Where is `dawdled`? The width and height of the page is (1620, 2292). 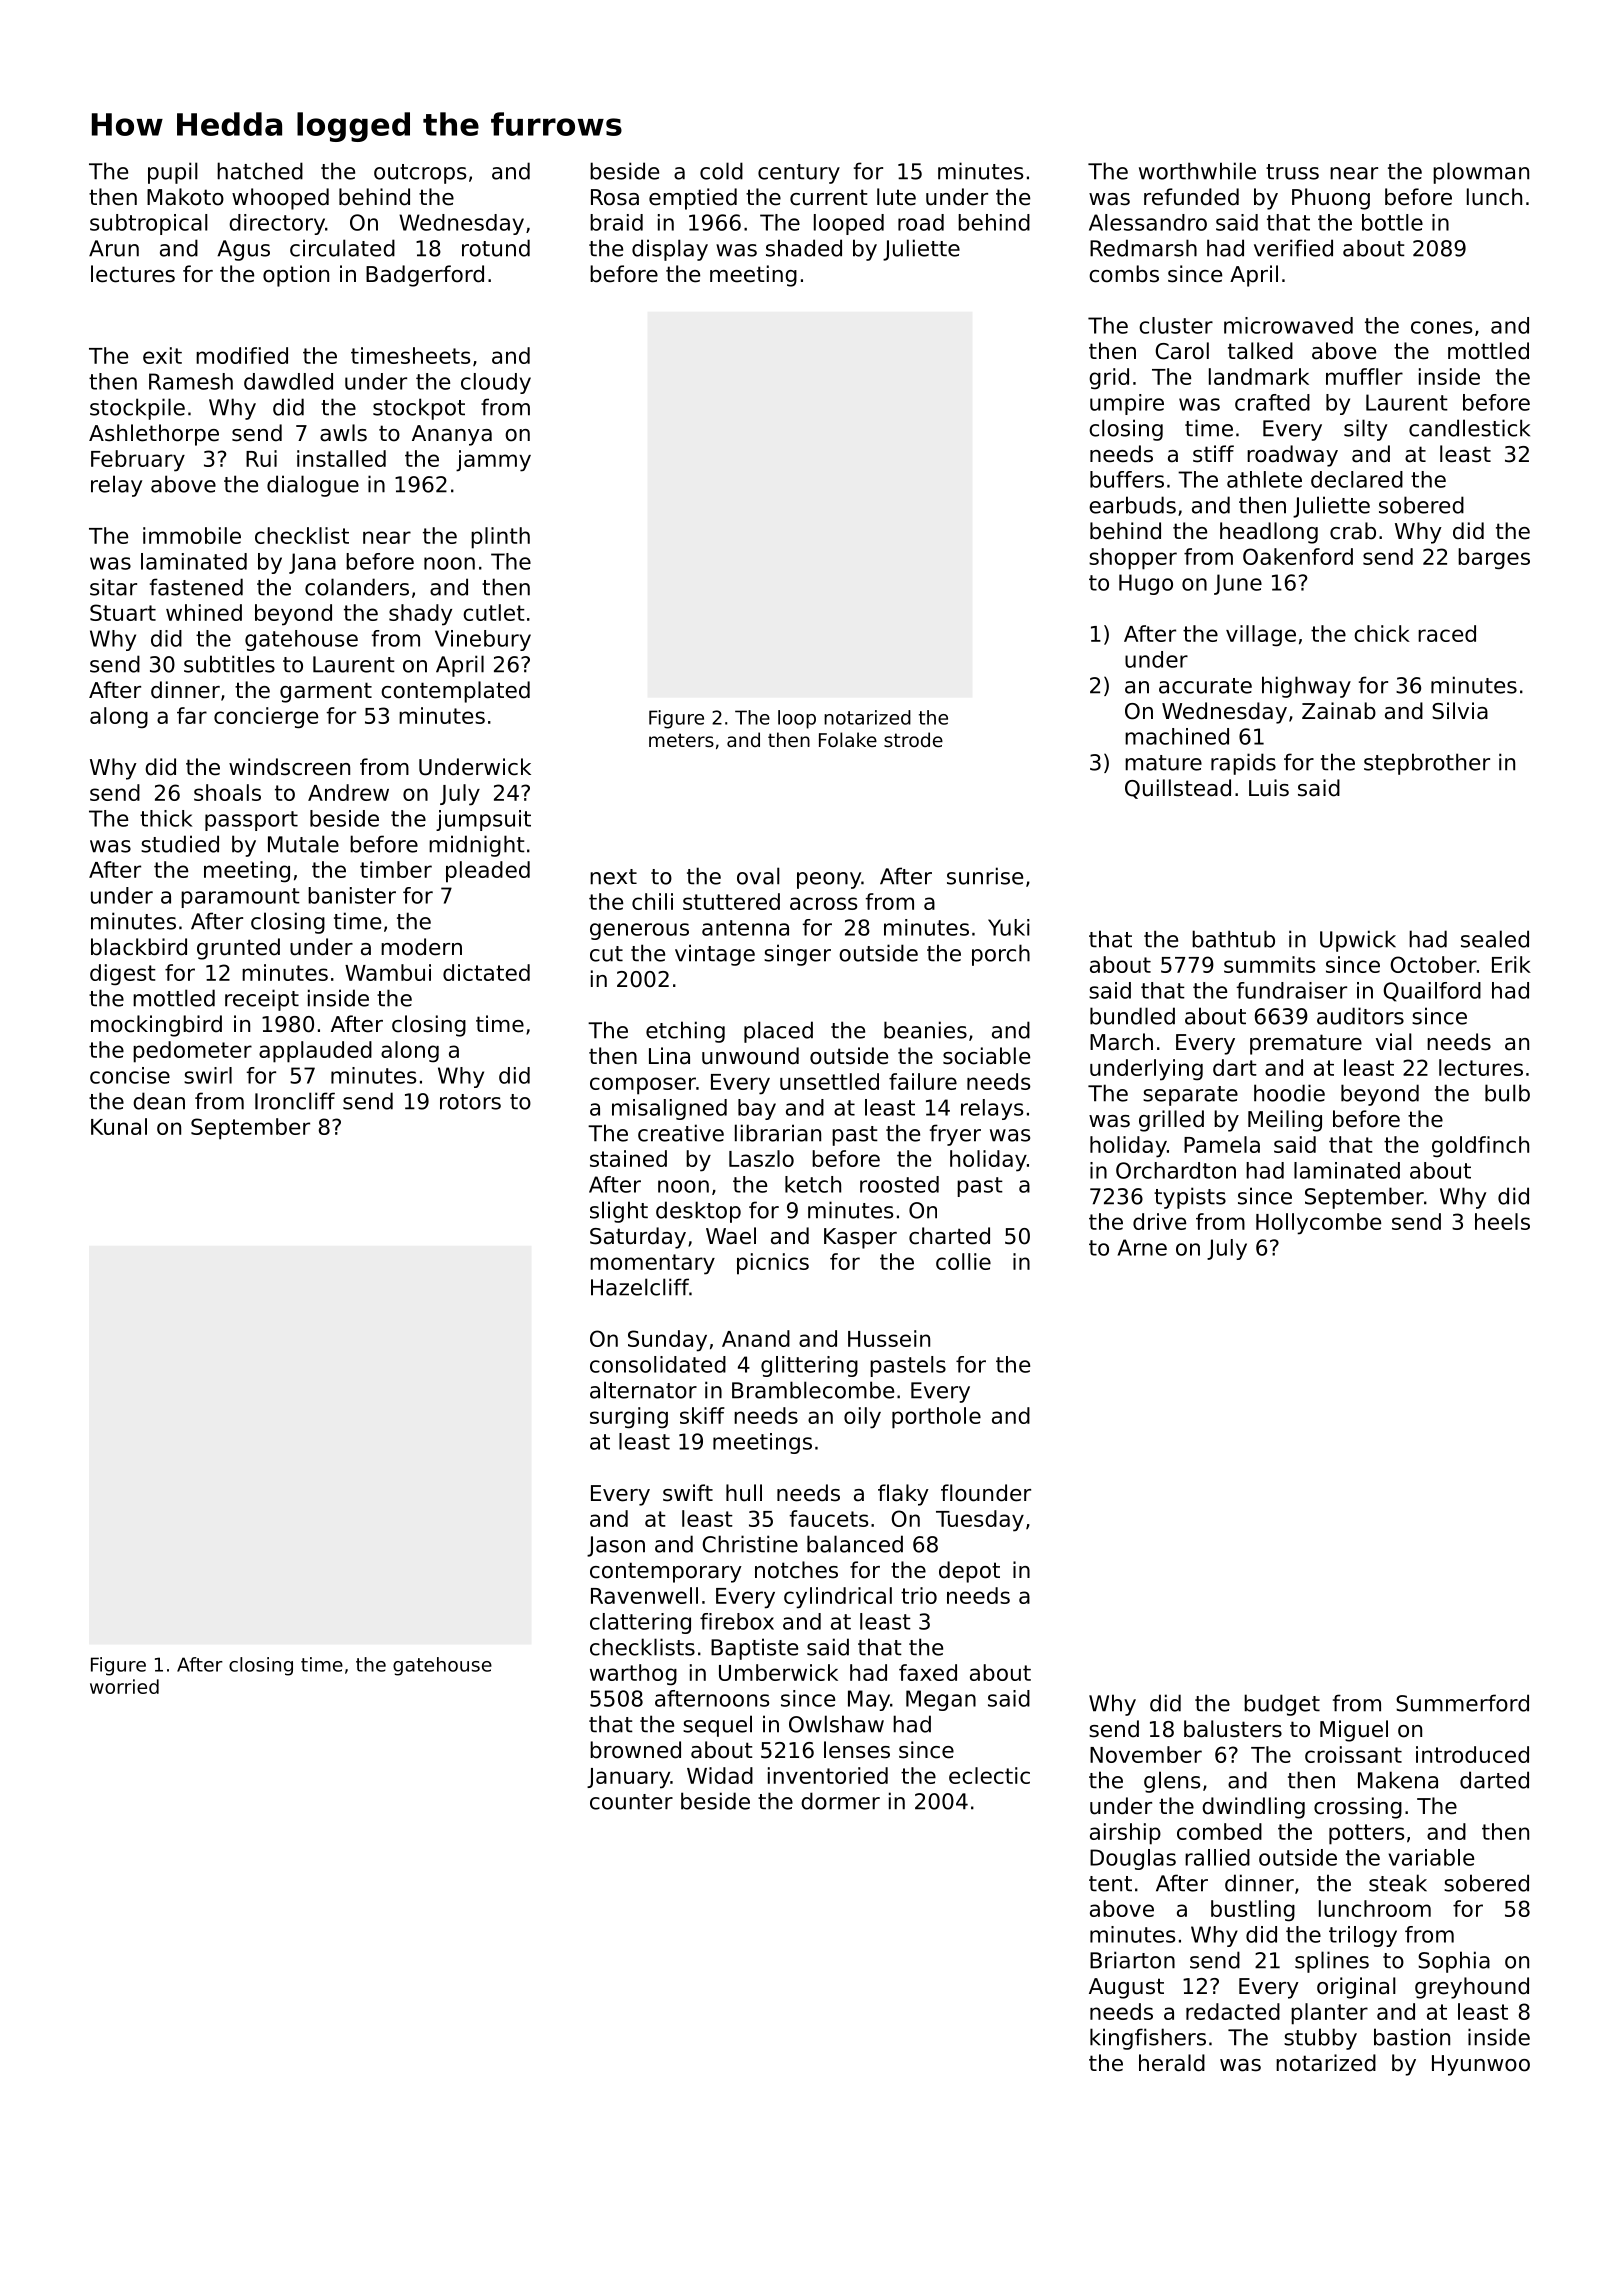
dawdled is located at coordinates (288, 381).
